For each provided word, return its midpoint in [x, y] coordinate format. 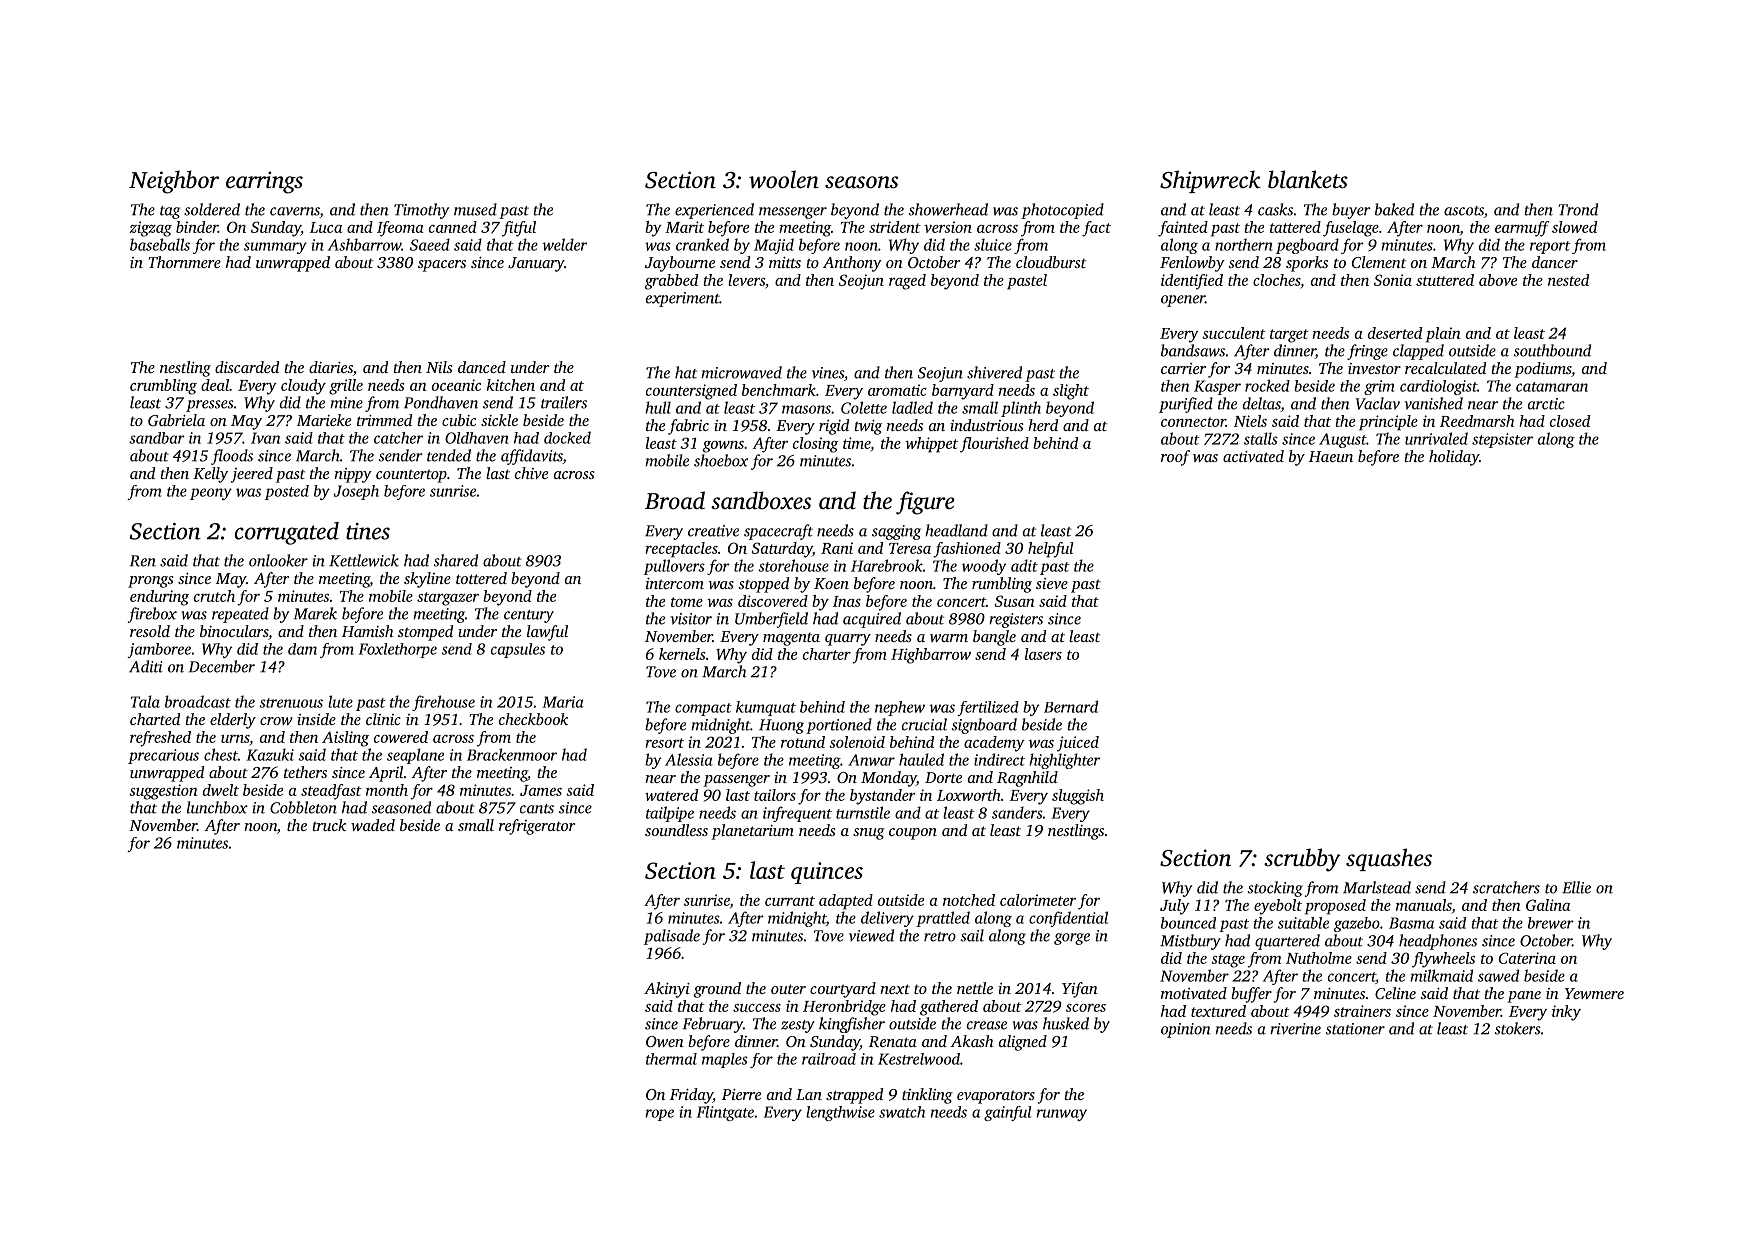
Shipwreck [1210, 181]
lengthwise [840, 1113]
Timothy [421, 211]
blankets [1308, 179]
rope [660, 1115]
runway [1062, 1115]
